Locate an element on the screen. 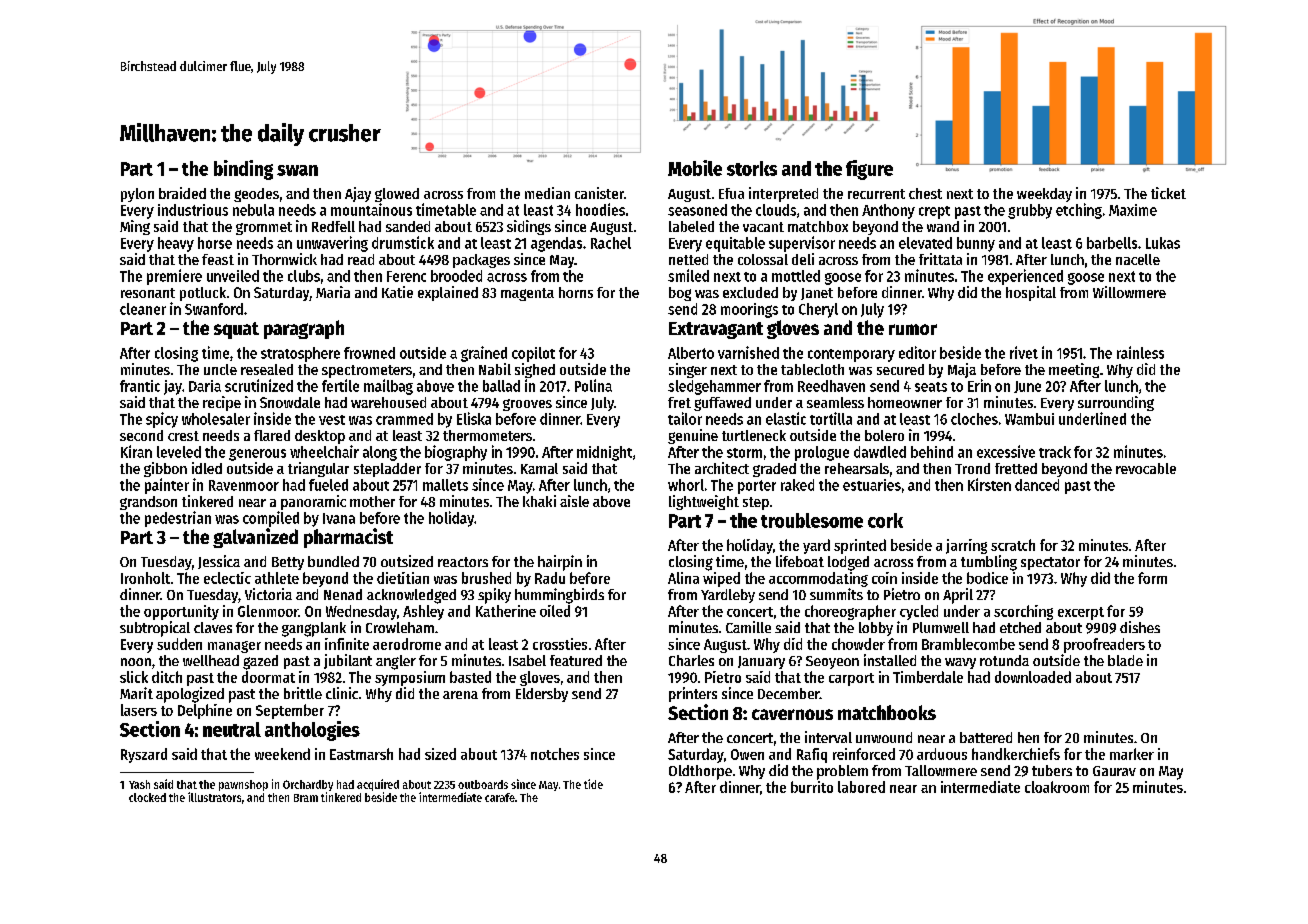 This screenshot has width=1308, height=924. storm is located at coordinates (744, 453).
